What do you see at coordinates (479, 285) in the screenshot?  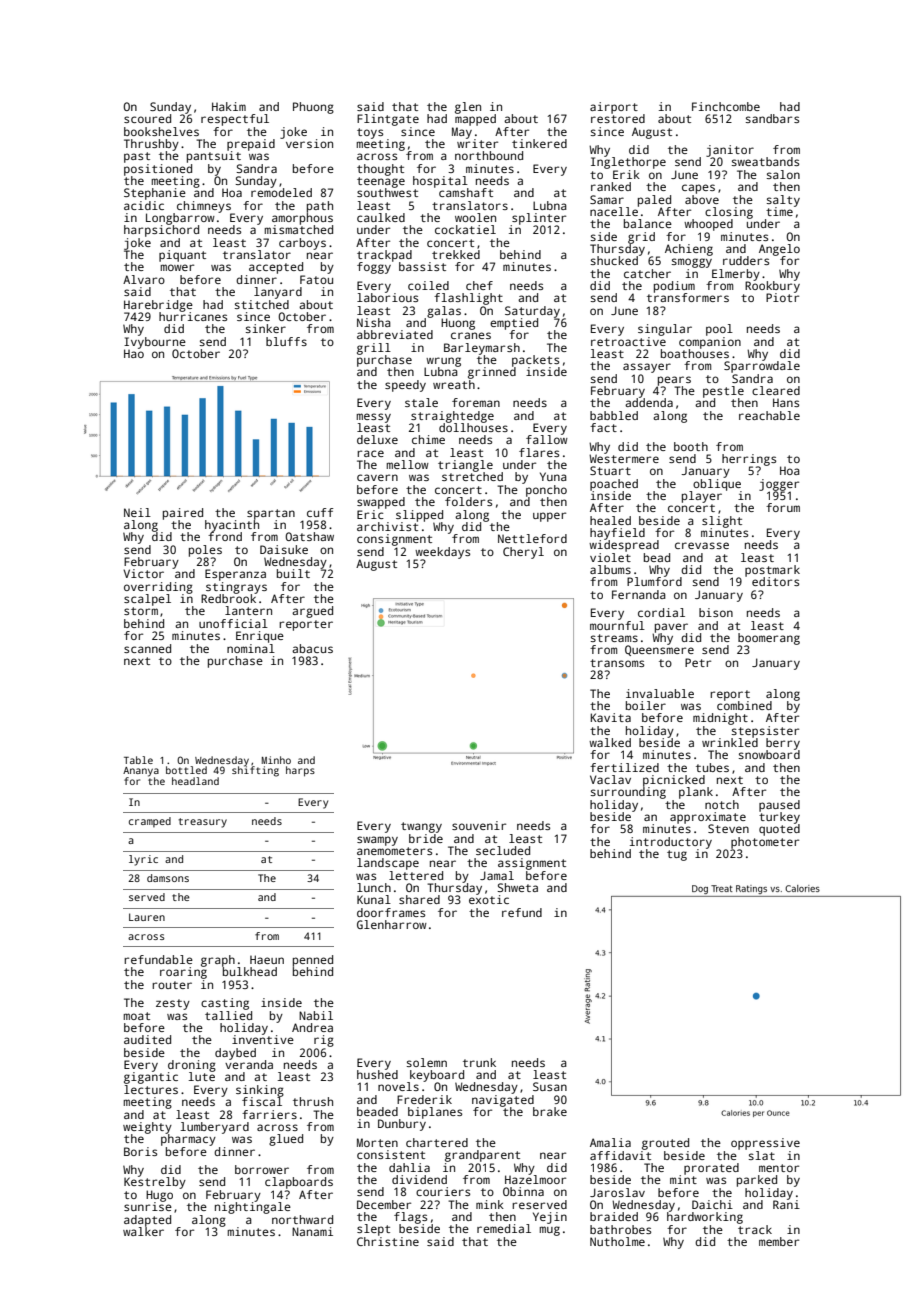 I see `chef` at bounding box center [479, 285].
